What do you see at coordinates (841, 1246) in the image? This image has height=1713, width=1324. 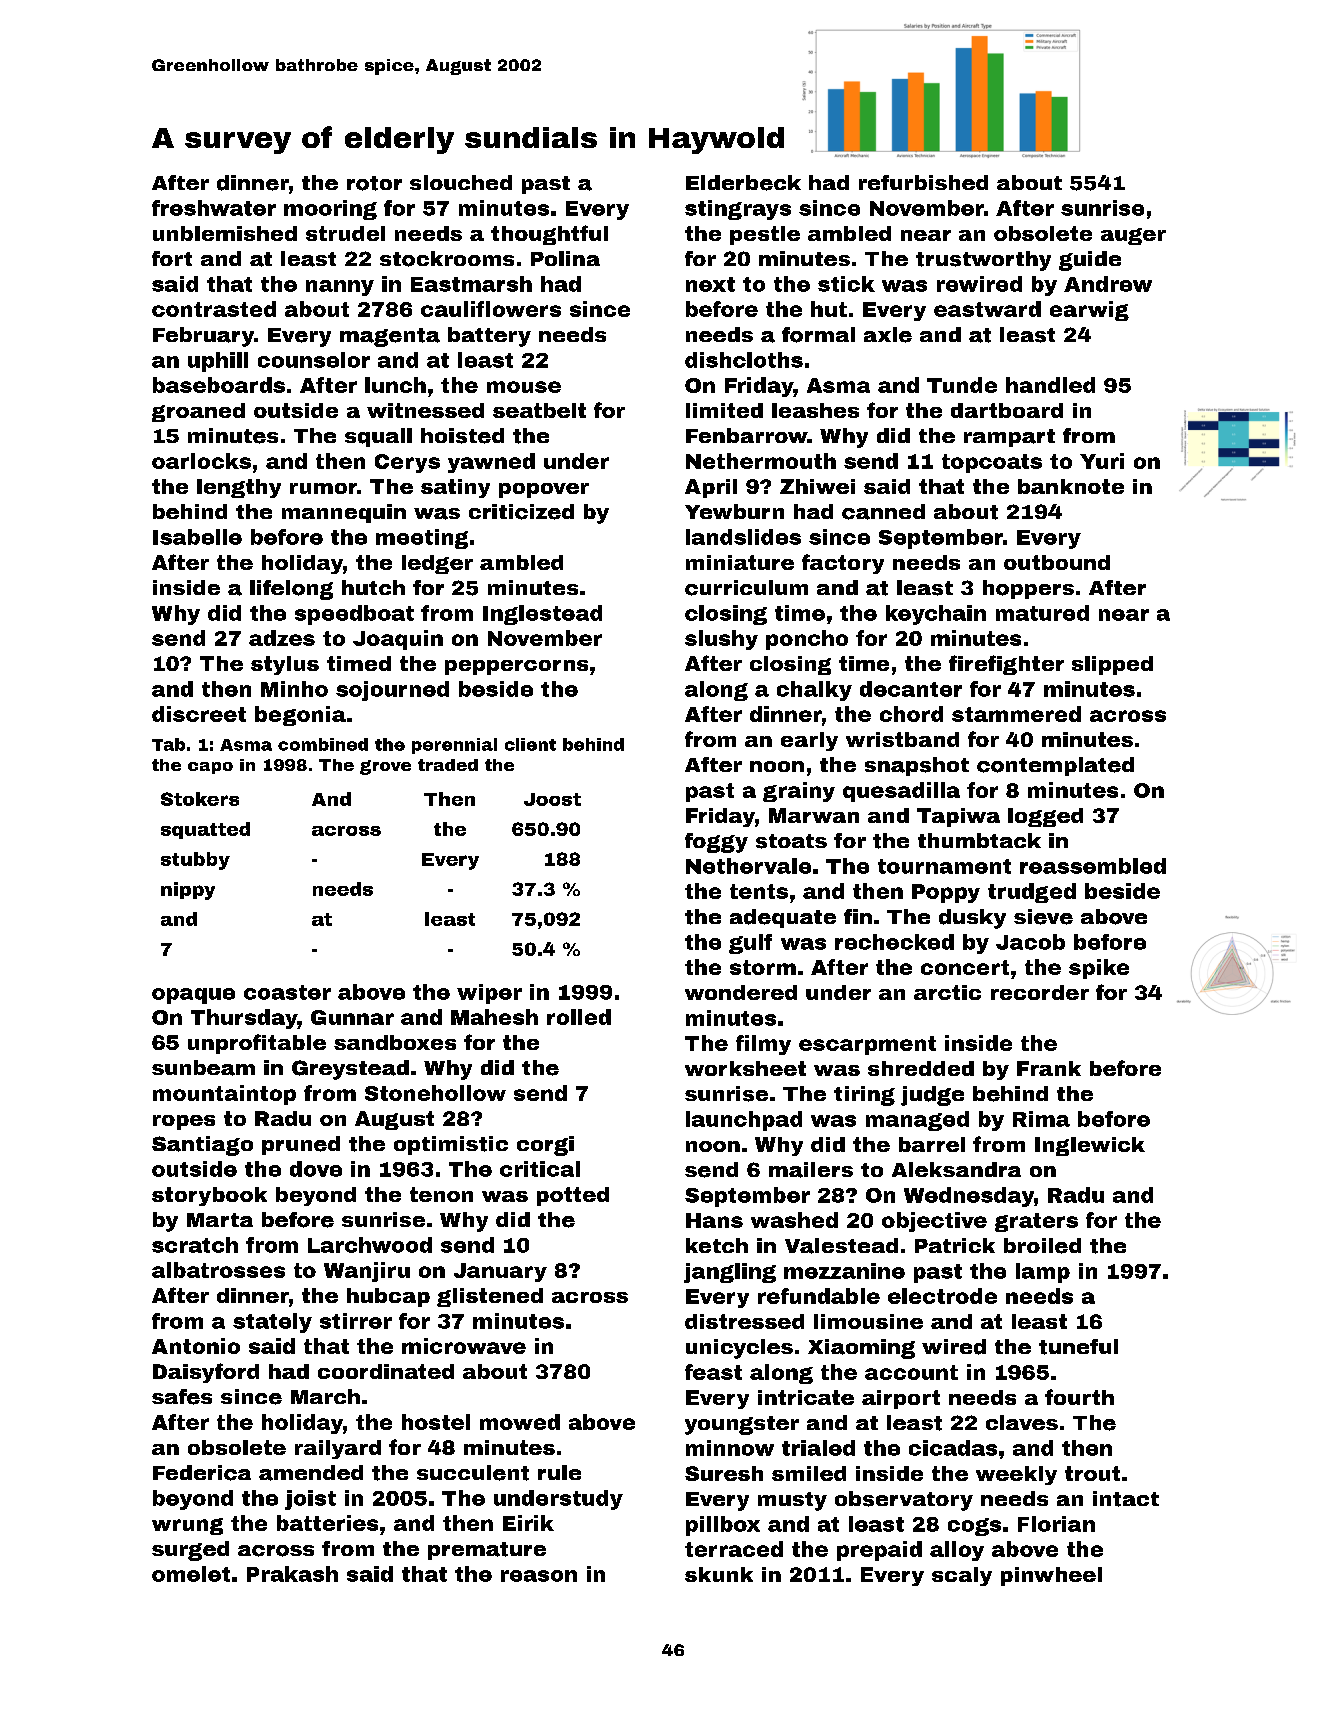 I see `Valestead` at bounding box center [841, 1246].
